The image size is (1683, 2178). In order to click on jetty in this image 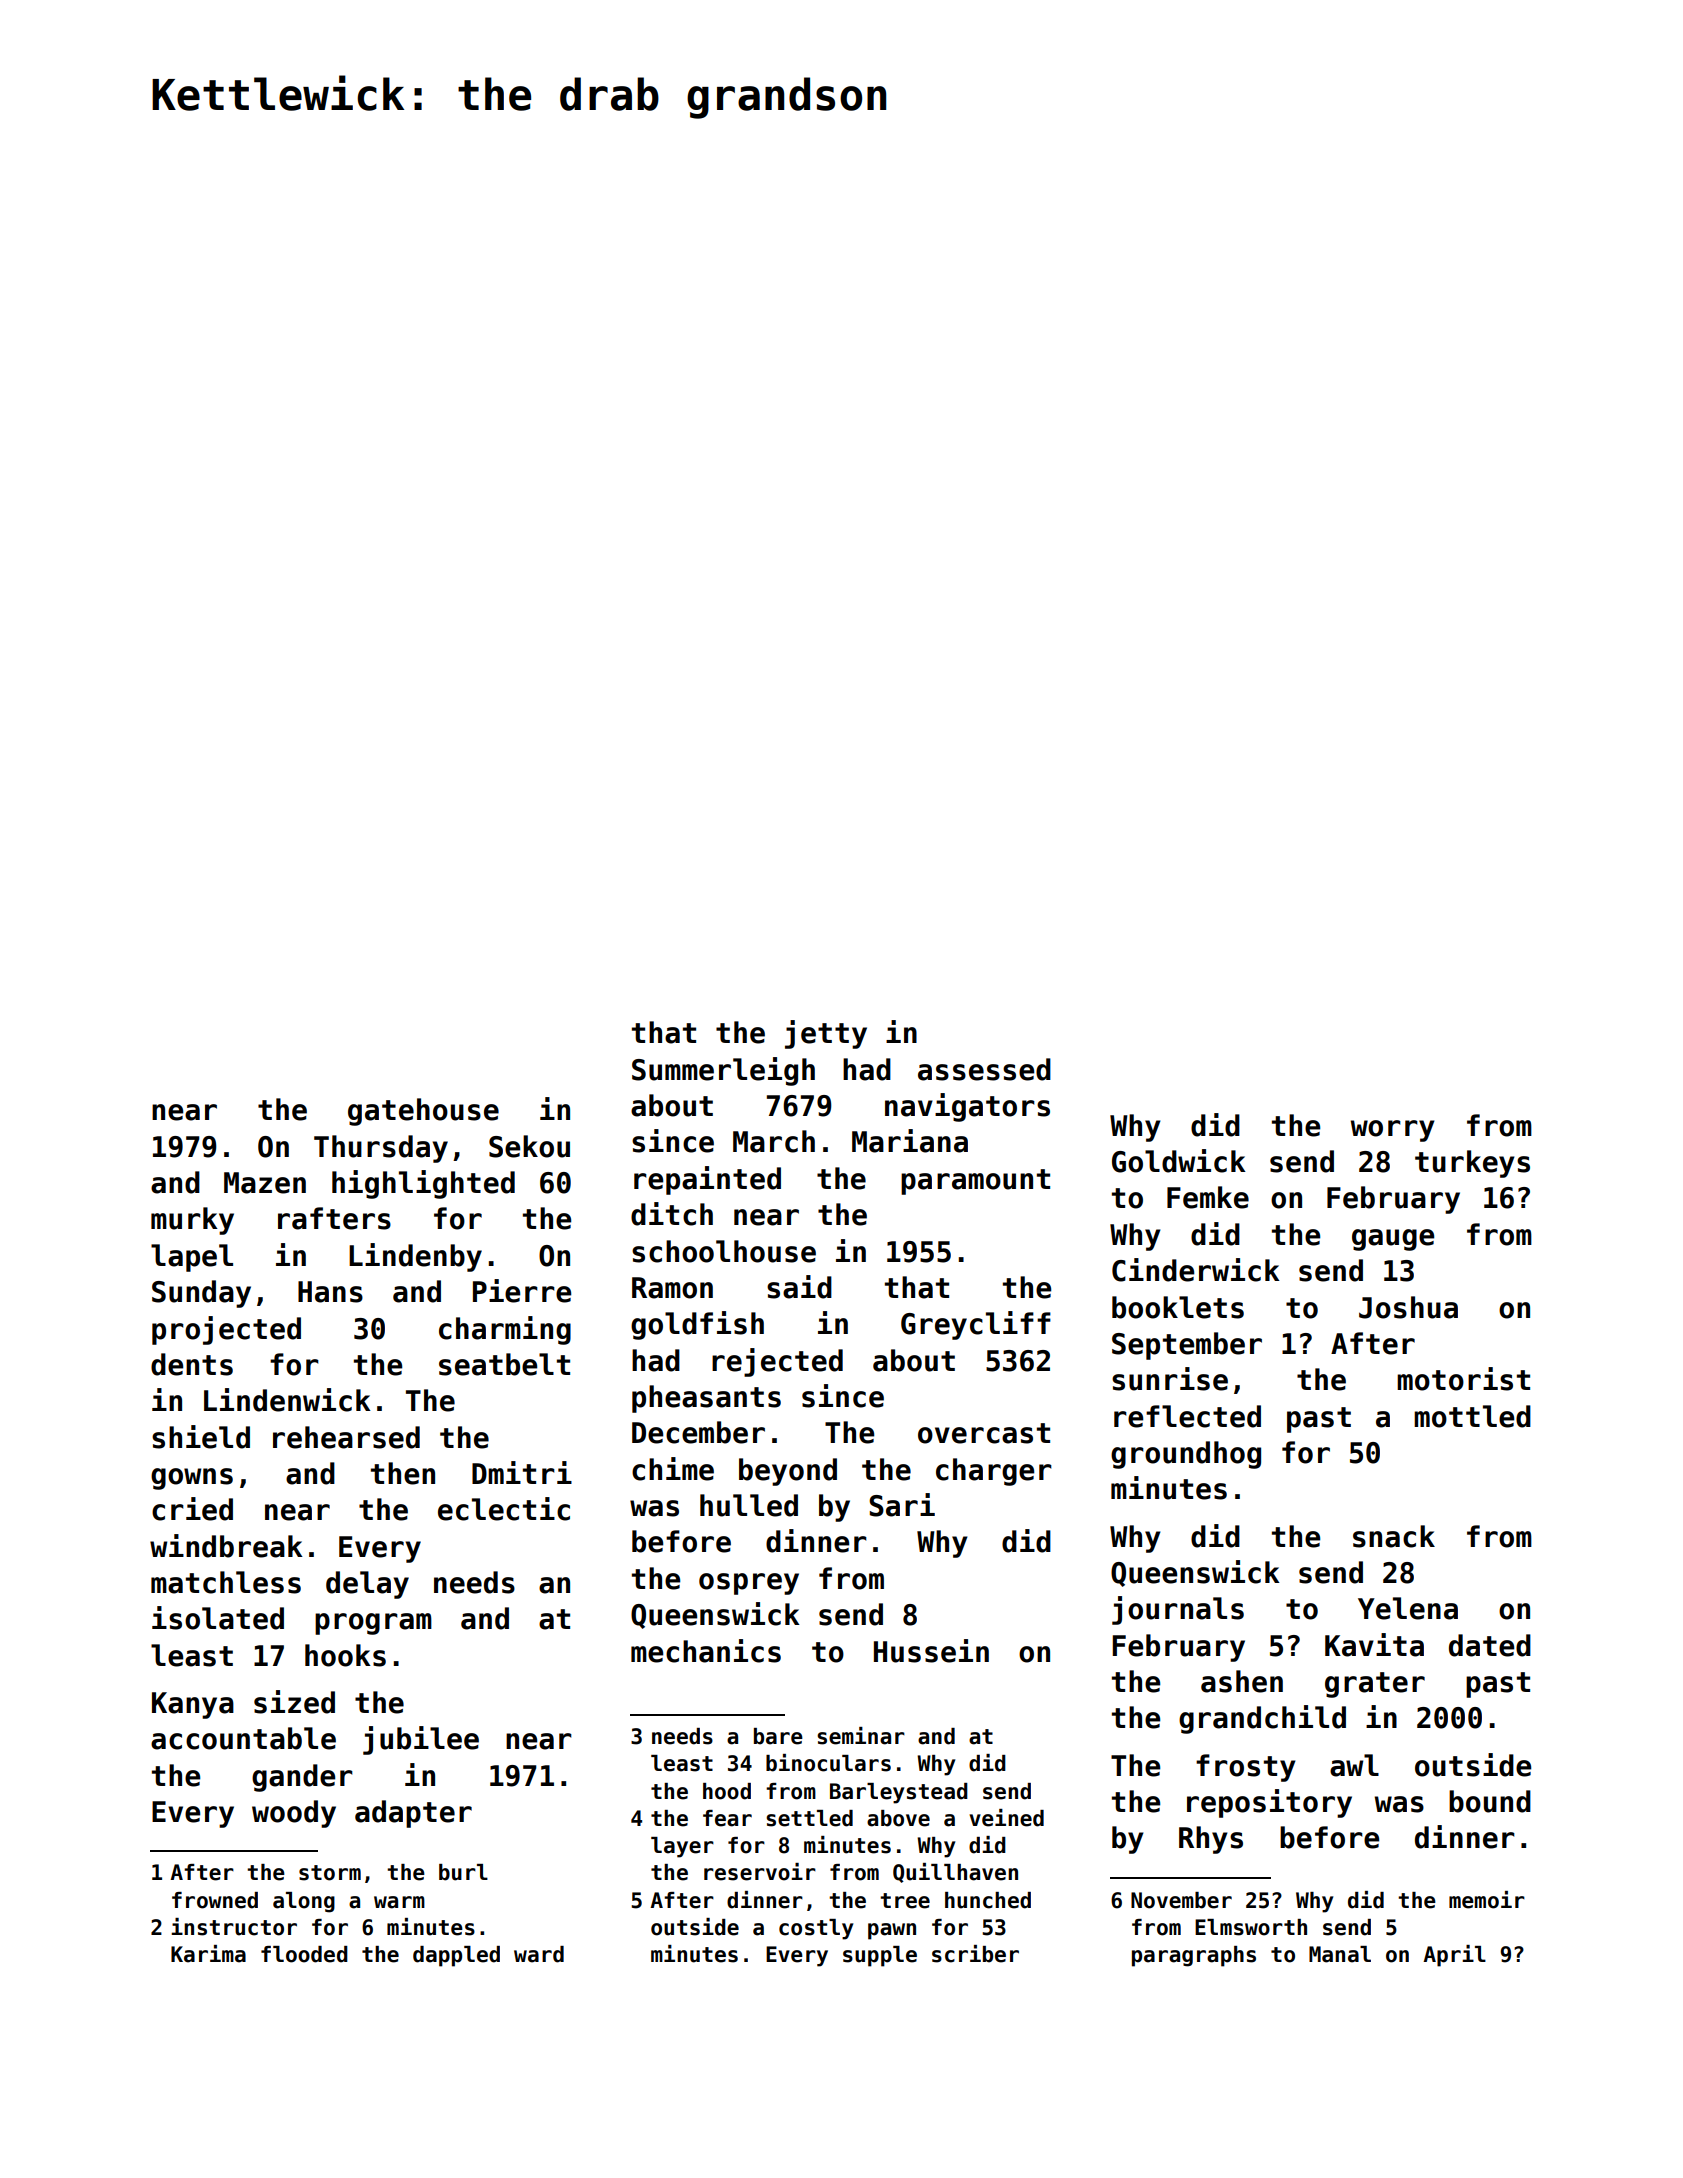, I will do `click(826, 1034)`.
